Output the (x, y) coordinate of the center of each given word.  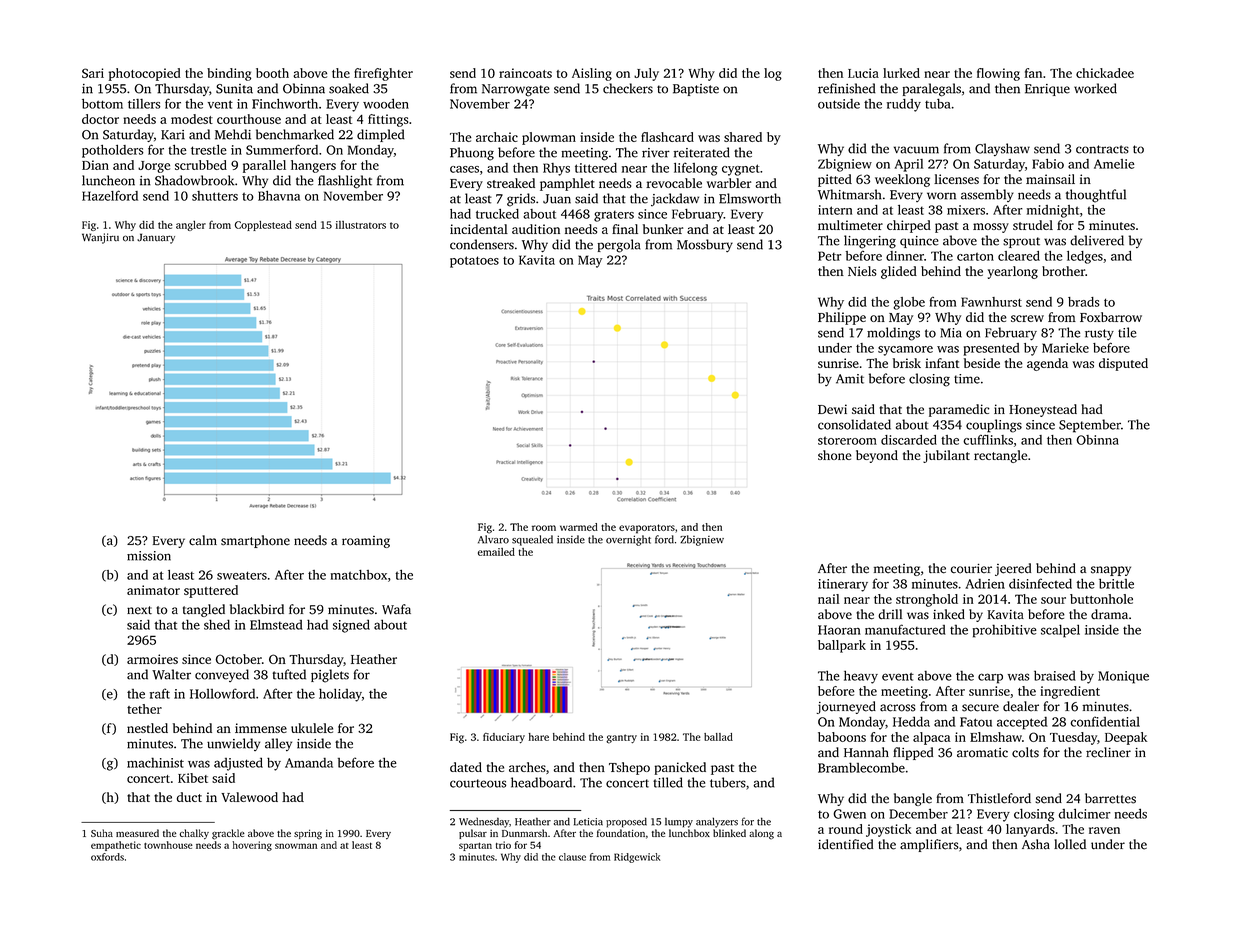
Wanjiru (100, 238)
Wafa (396, 609)
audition (536, 229)
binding (229, 74)
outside (839, 104)
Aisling (592, 74)
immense (261, 728)
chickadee (1105, 73)
